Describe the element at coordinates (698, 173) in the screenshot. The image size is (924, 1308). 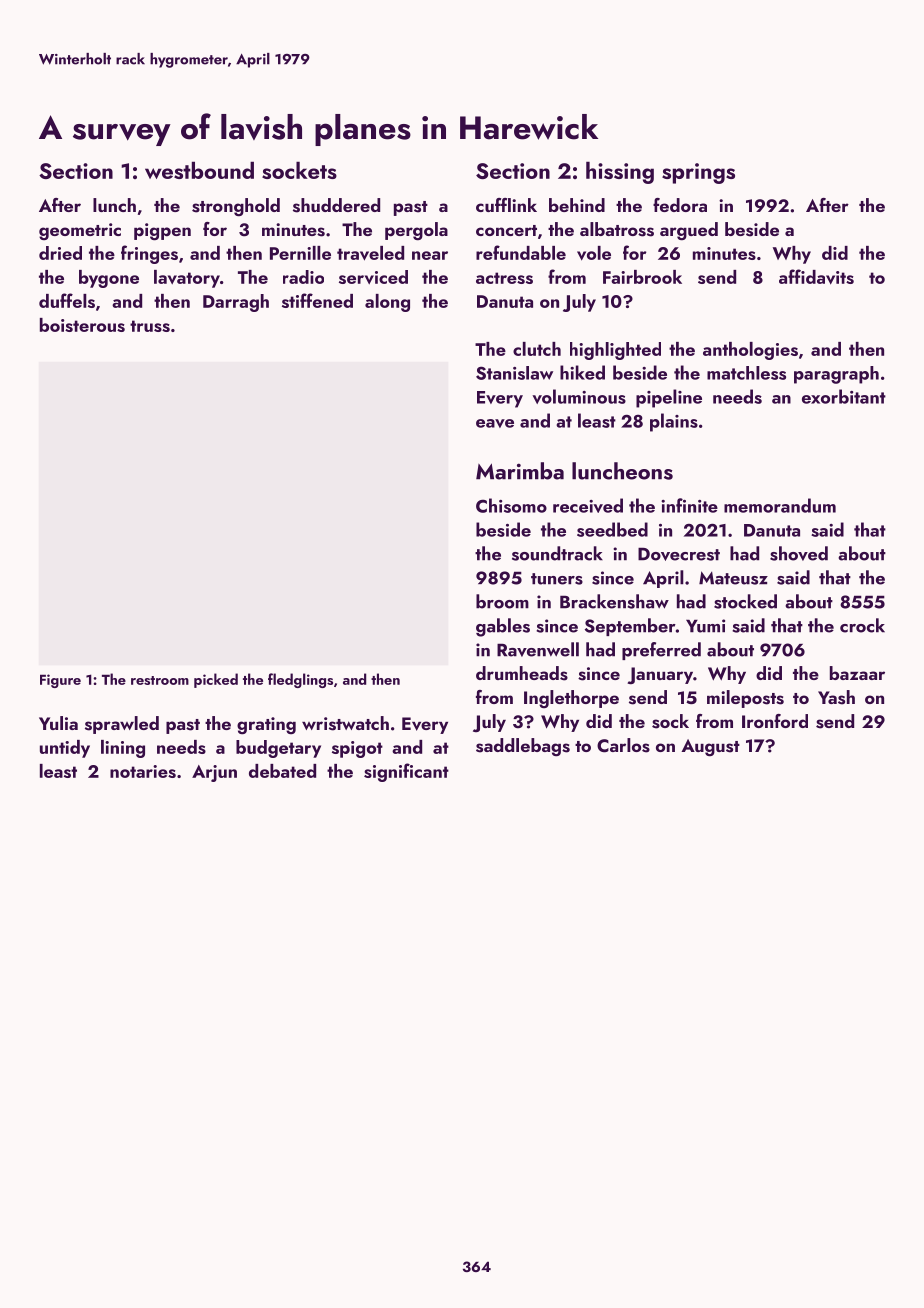
I see `springs` at that location.
